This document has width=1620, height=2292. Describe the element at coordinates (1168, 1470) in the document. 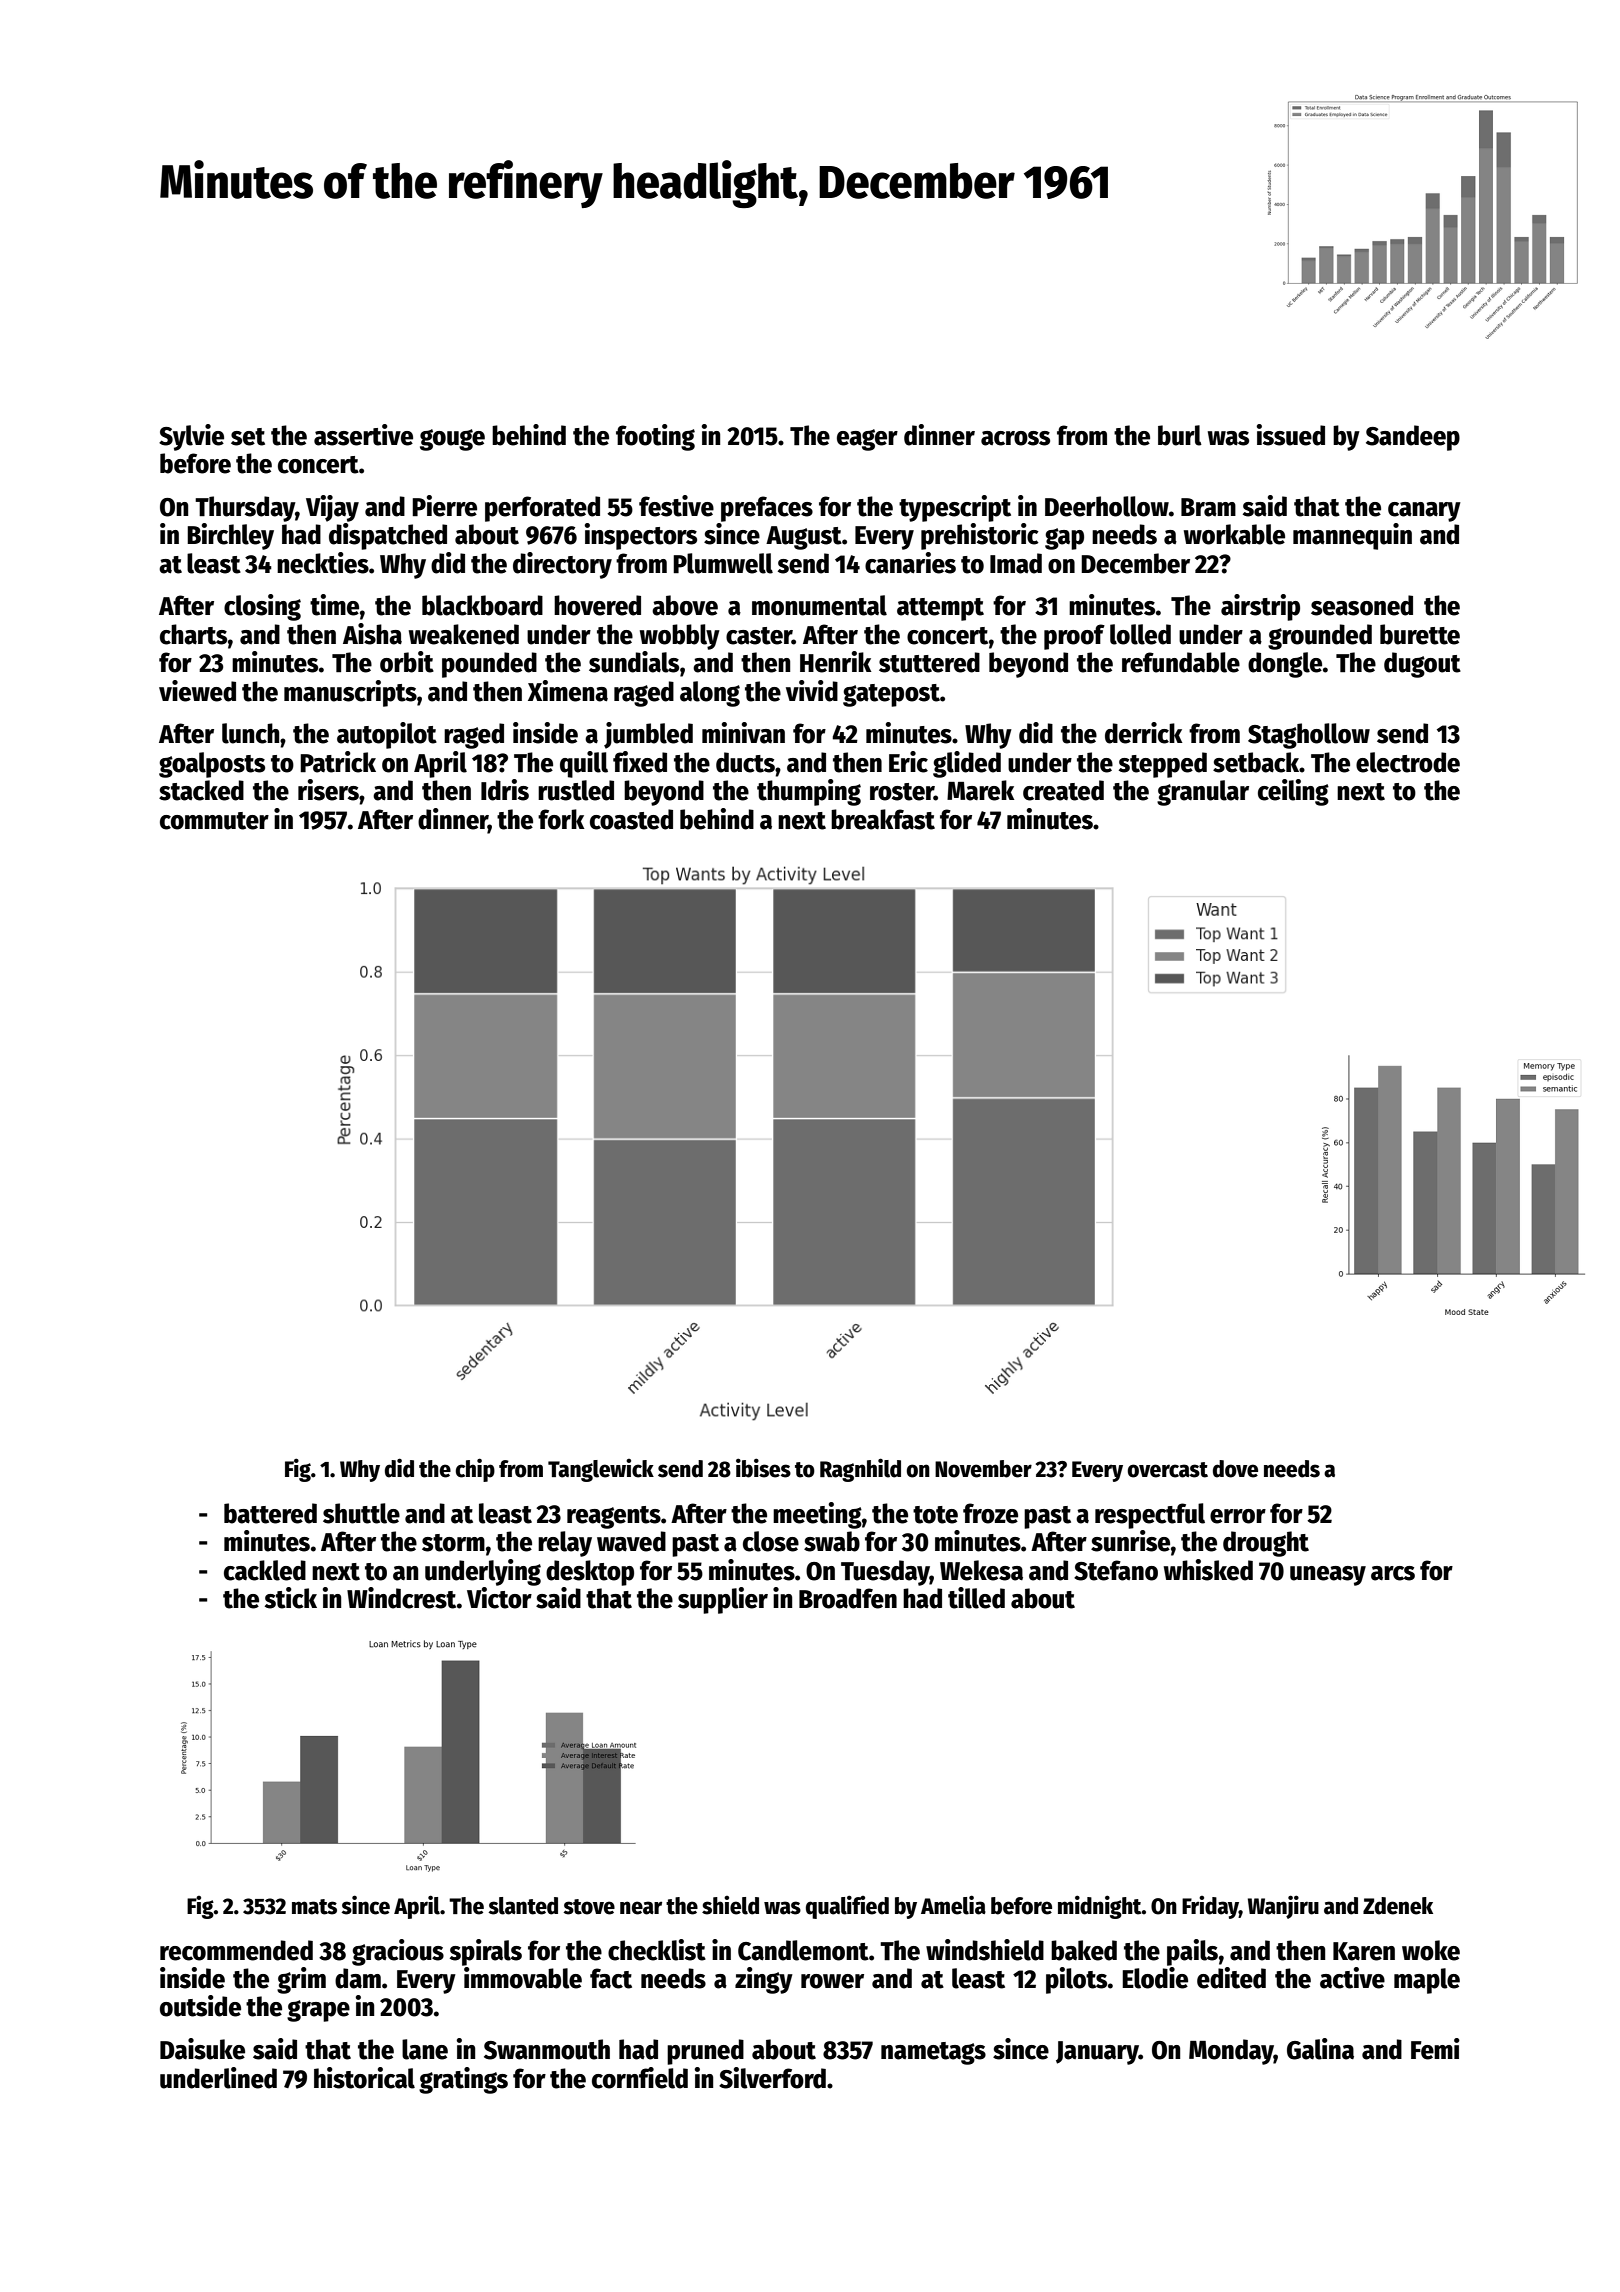

I see `overcast` at that location.
